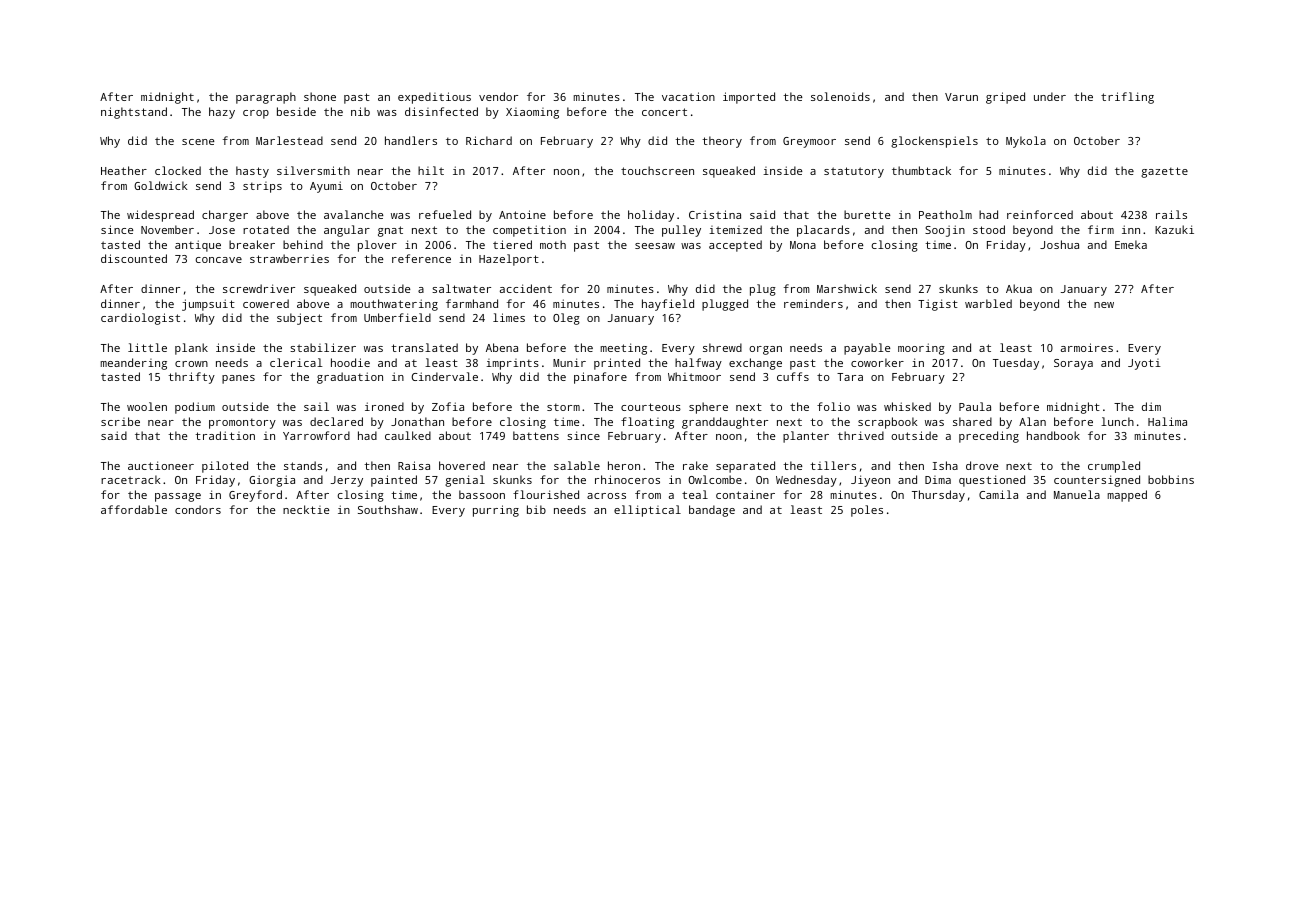 This image has width=1308, height=924. I want to click on firm, so click(1101, 229).
